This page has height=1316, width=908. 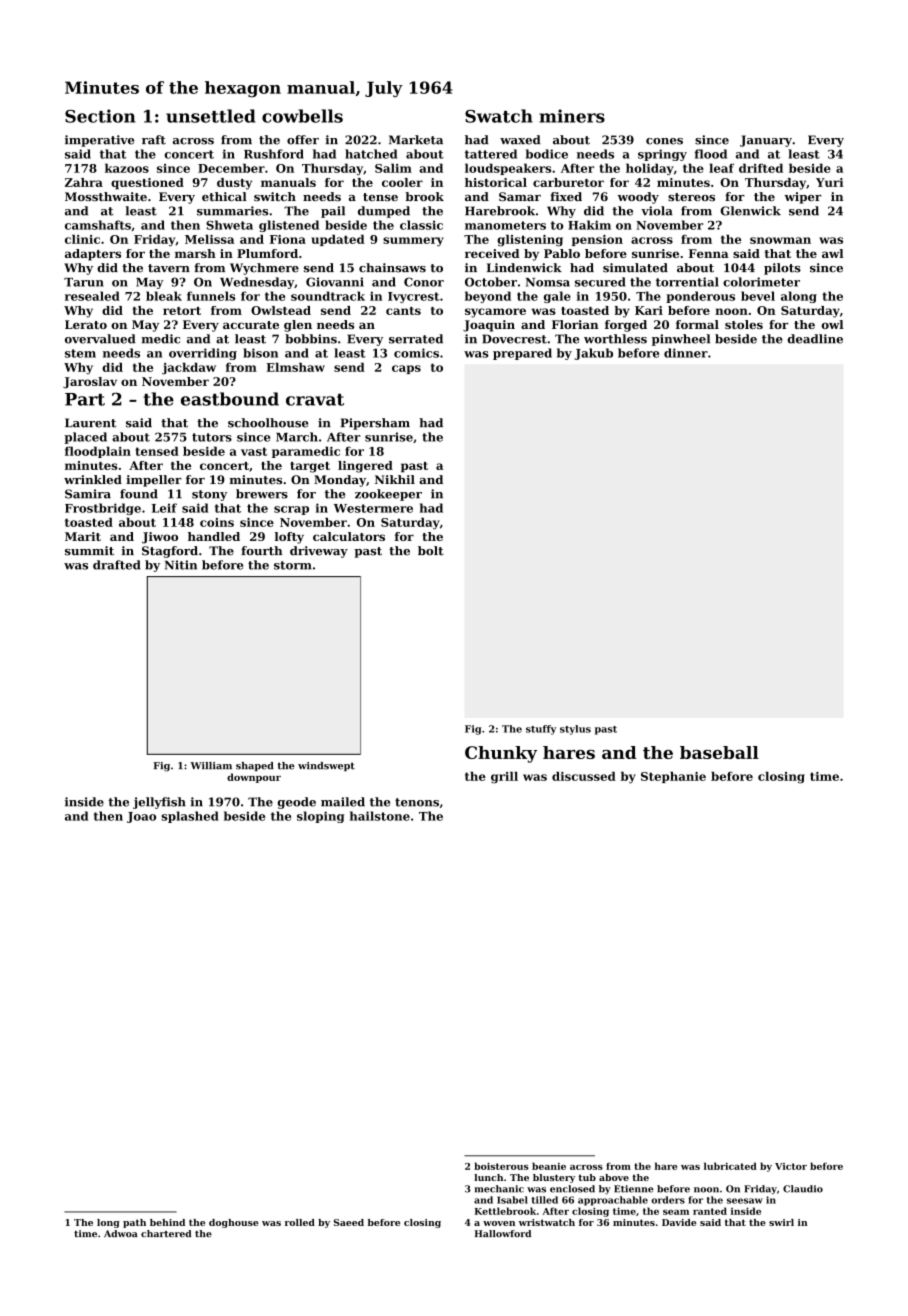 I want to click on baseball, so click(x=719, y=752).
